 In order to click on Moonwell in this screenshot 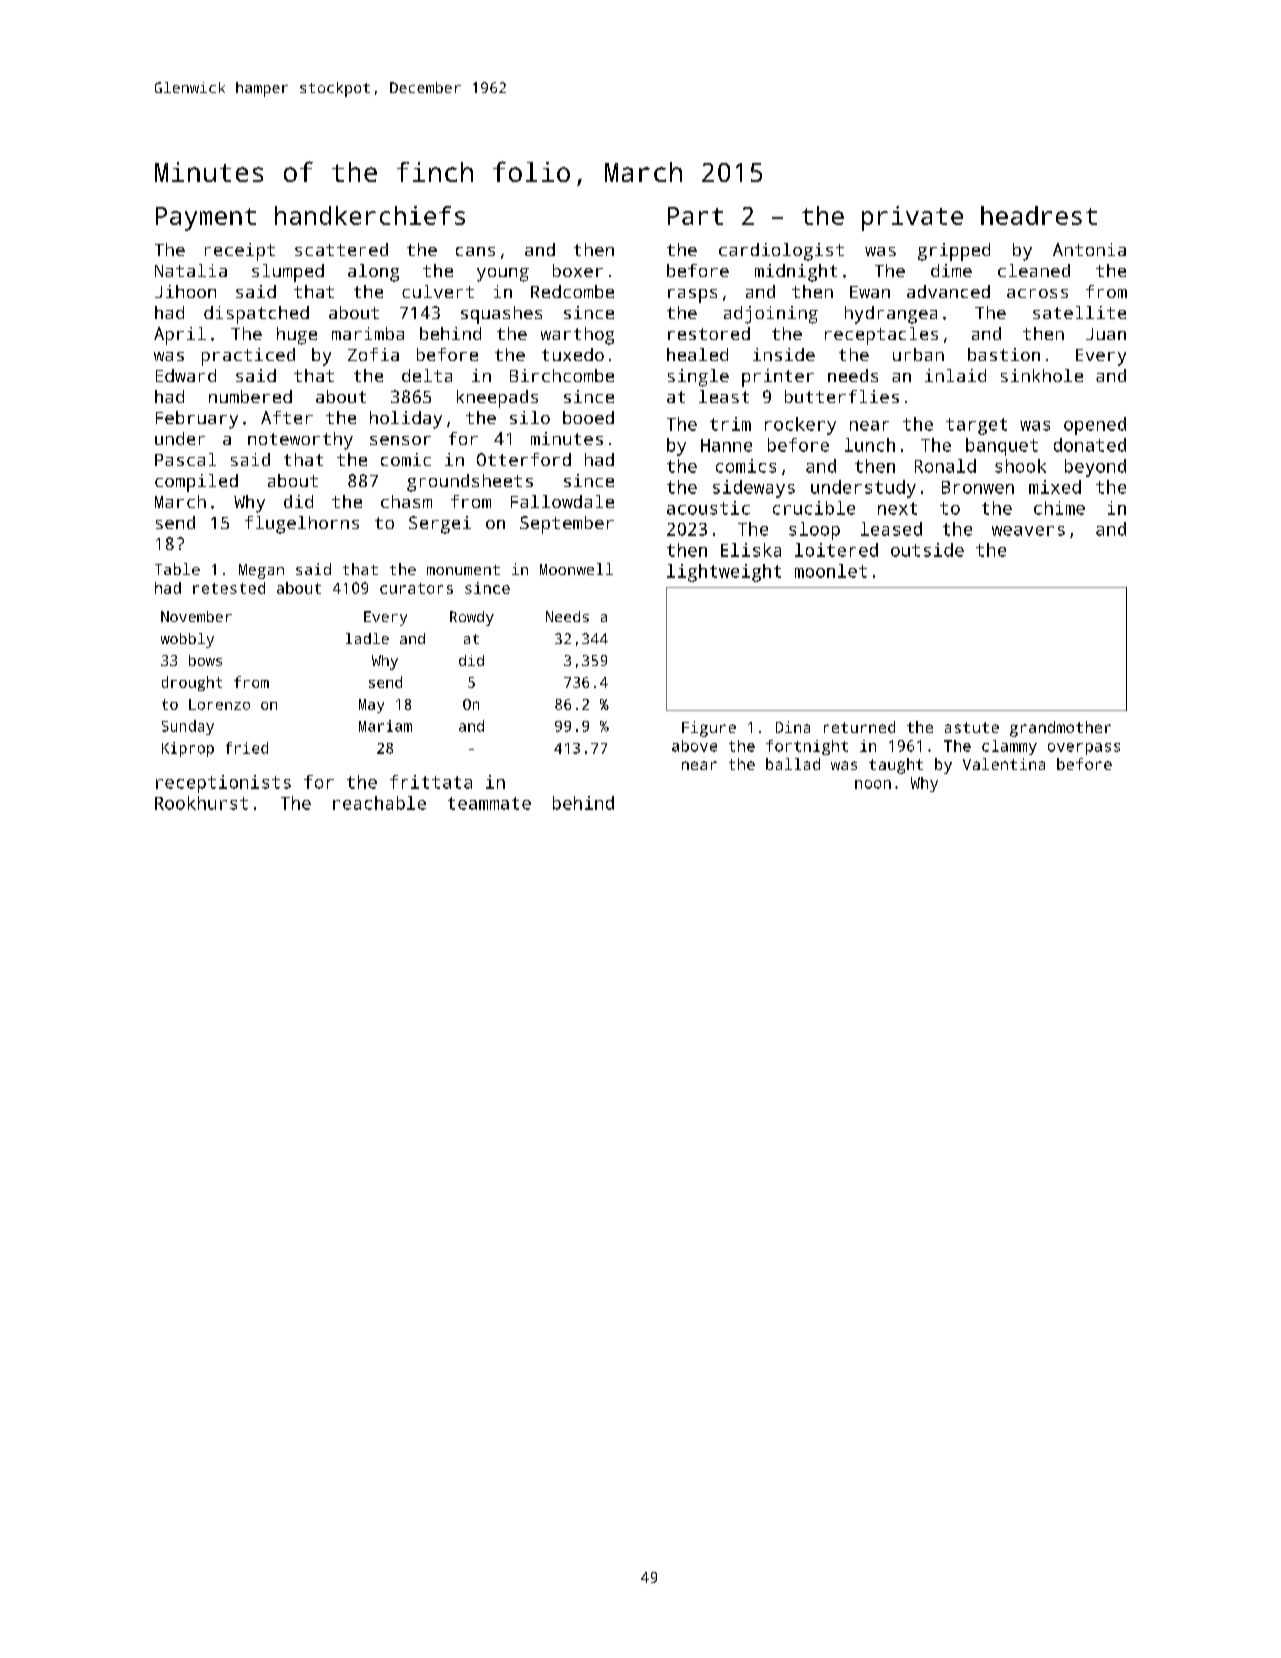, I will do `click(576, 569)`.
